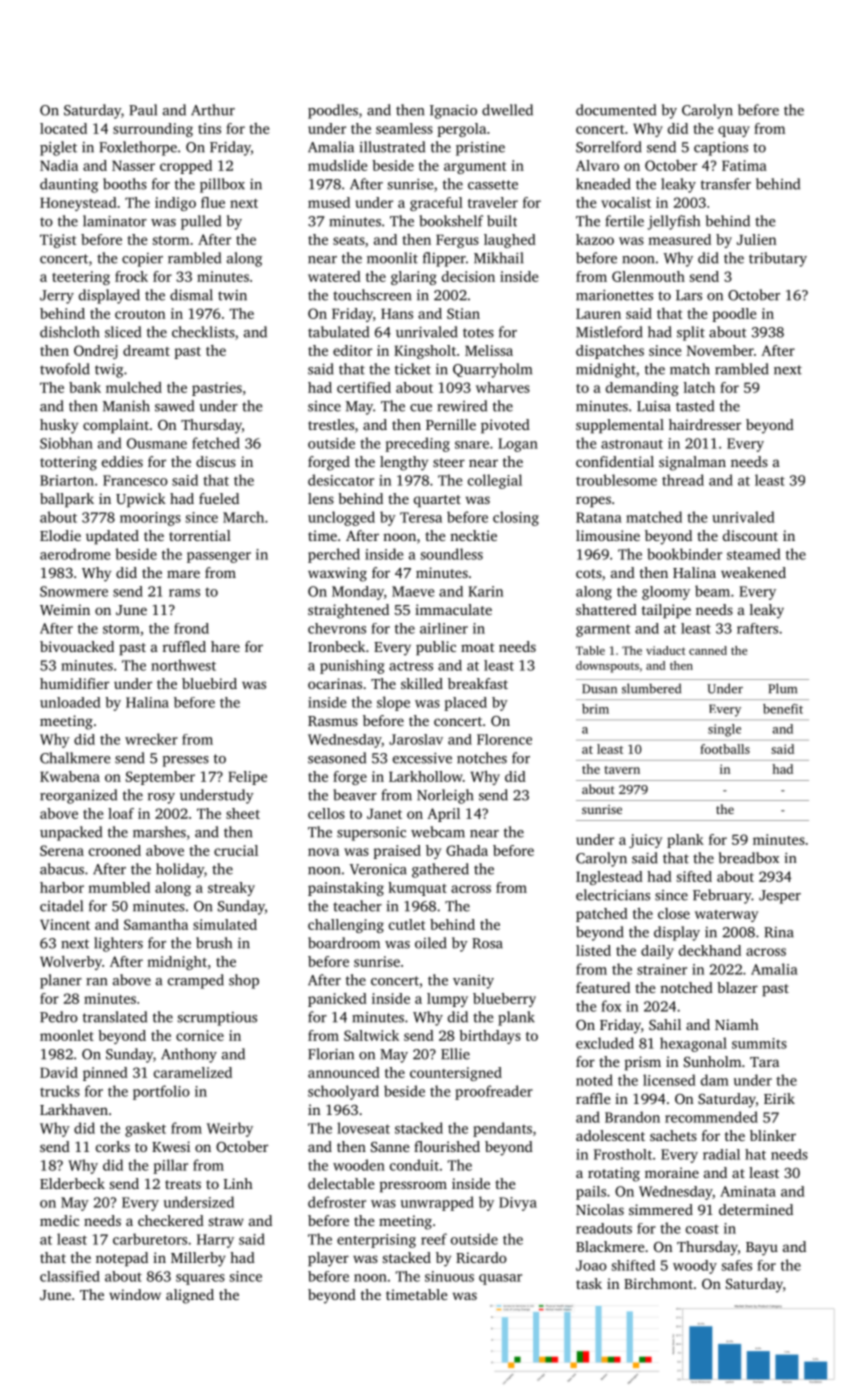 The height and width of the image is (1400, 849). Describe the element at coordinates (437, 501) in the image. I see `quartet` at that location.
